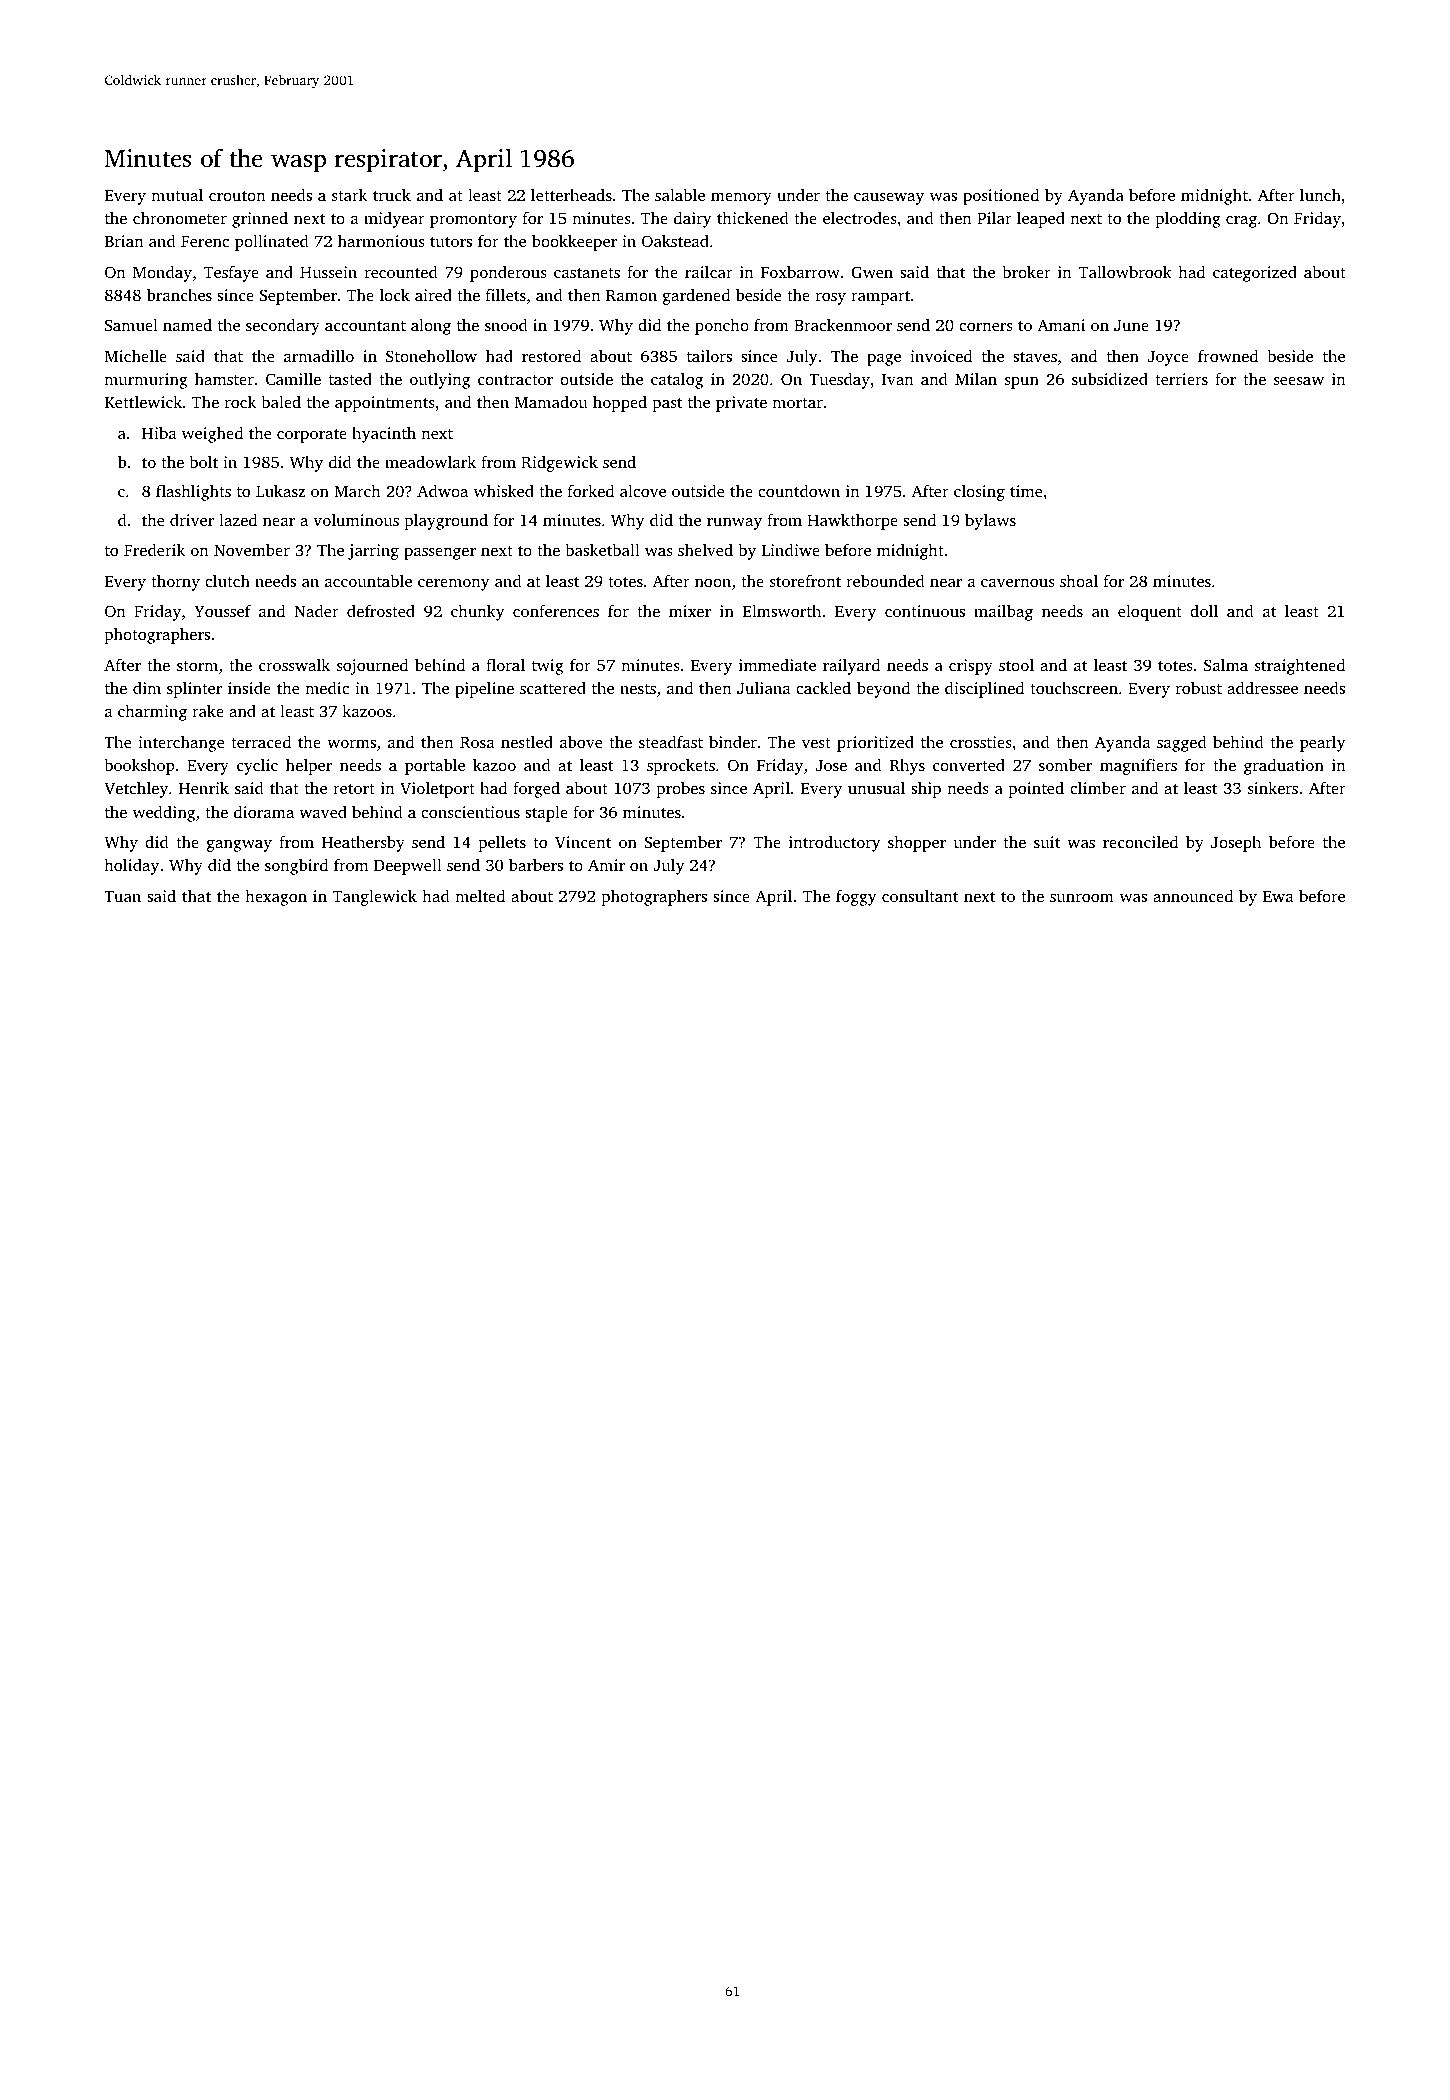 The width and height of the screenshot is (1450, 2100). I want to click on lunch, so click(1320, 194).
